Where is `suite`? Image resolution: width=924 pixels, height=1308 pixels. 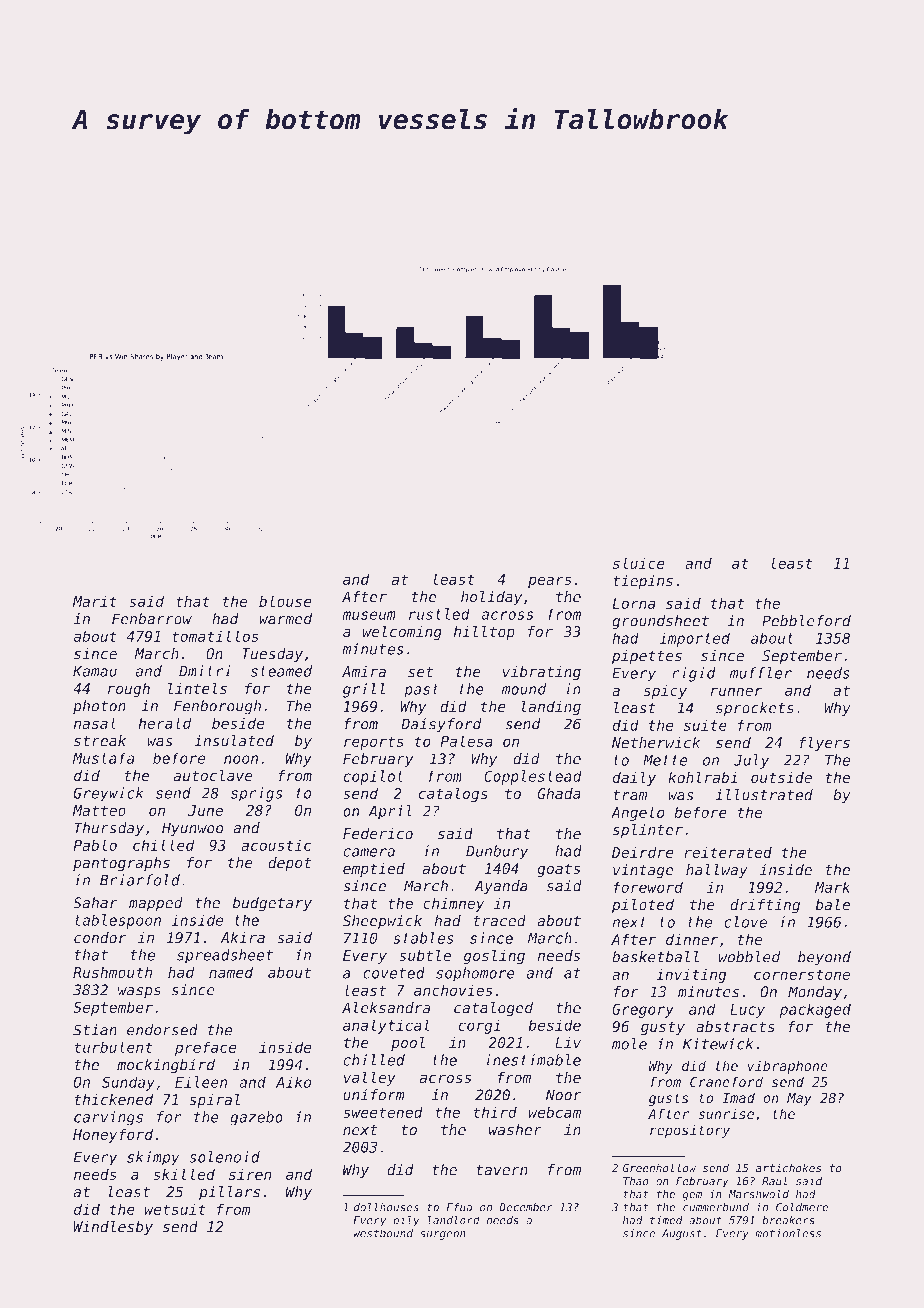 suite is located at coordinates (705, 725).
